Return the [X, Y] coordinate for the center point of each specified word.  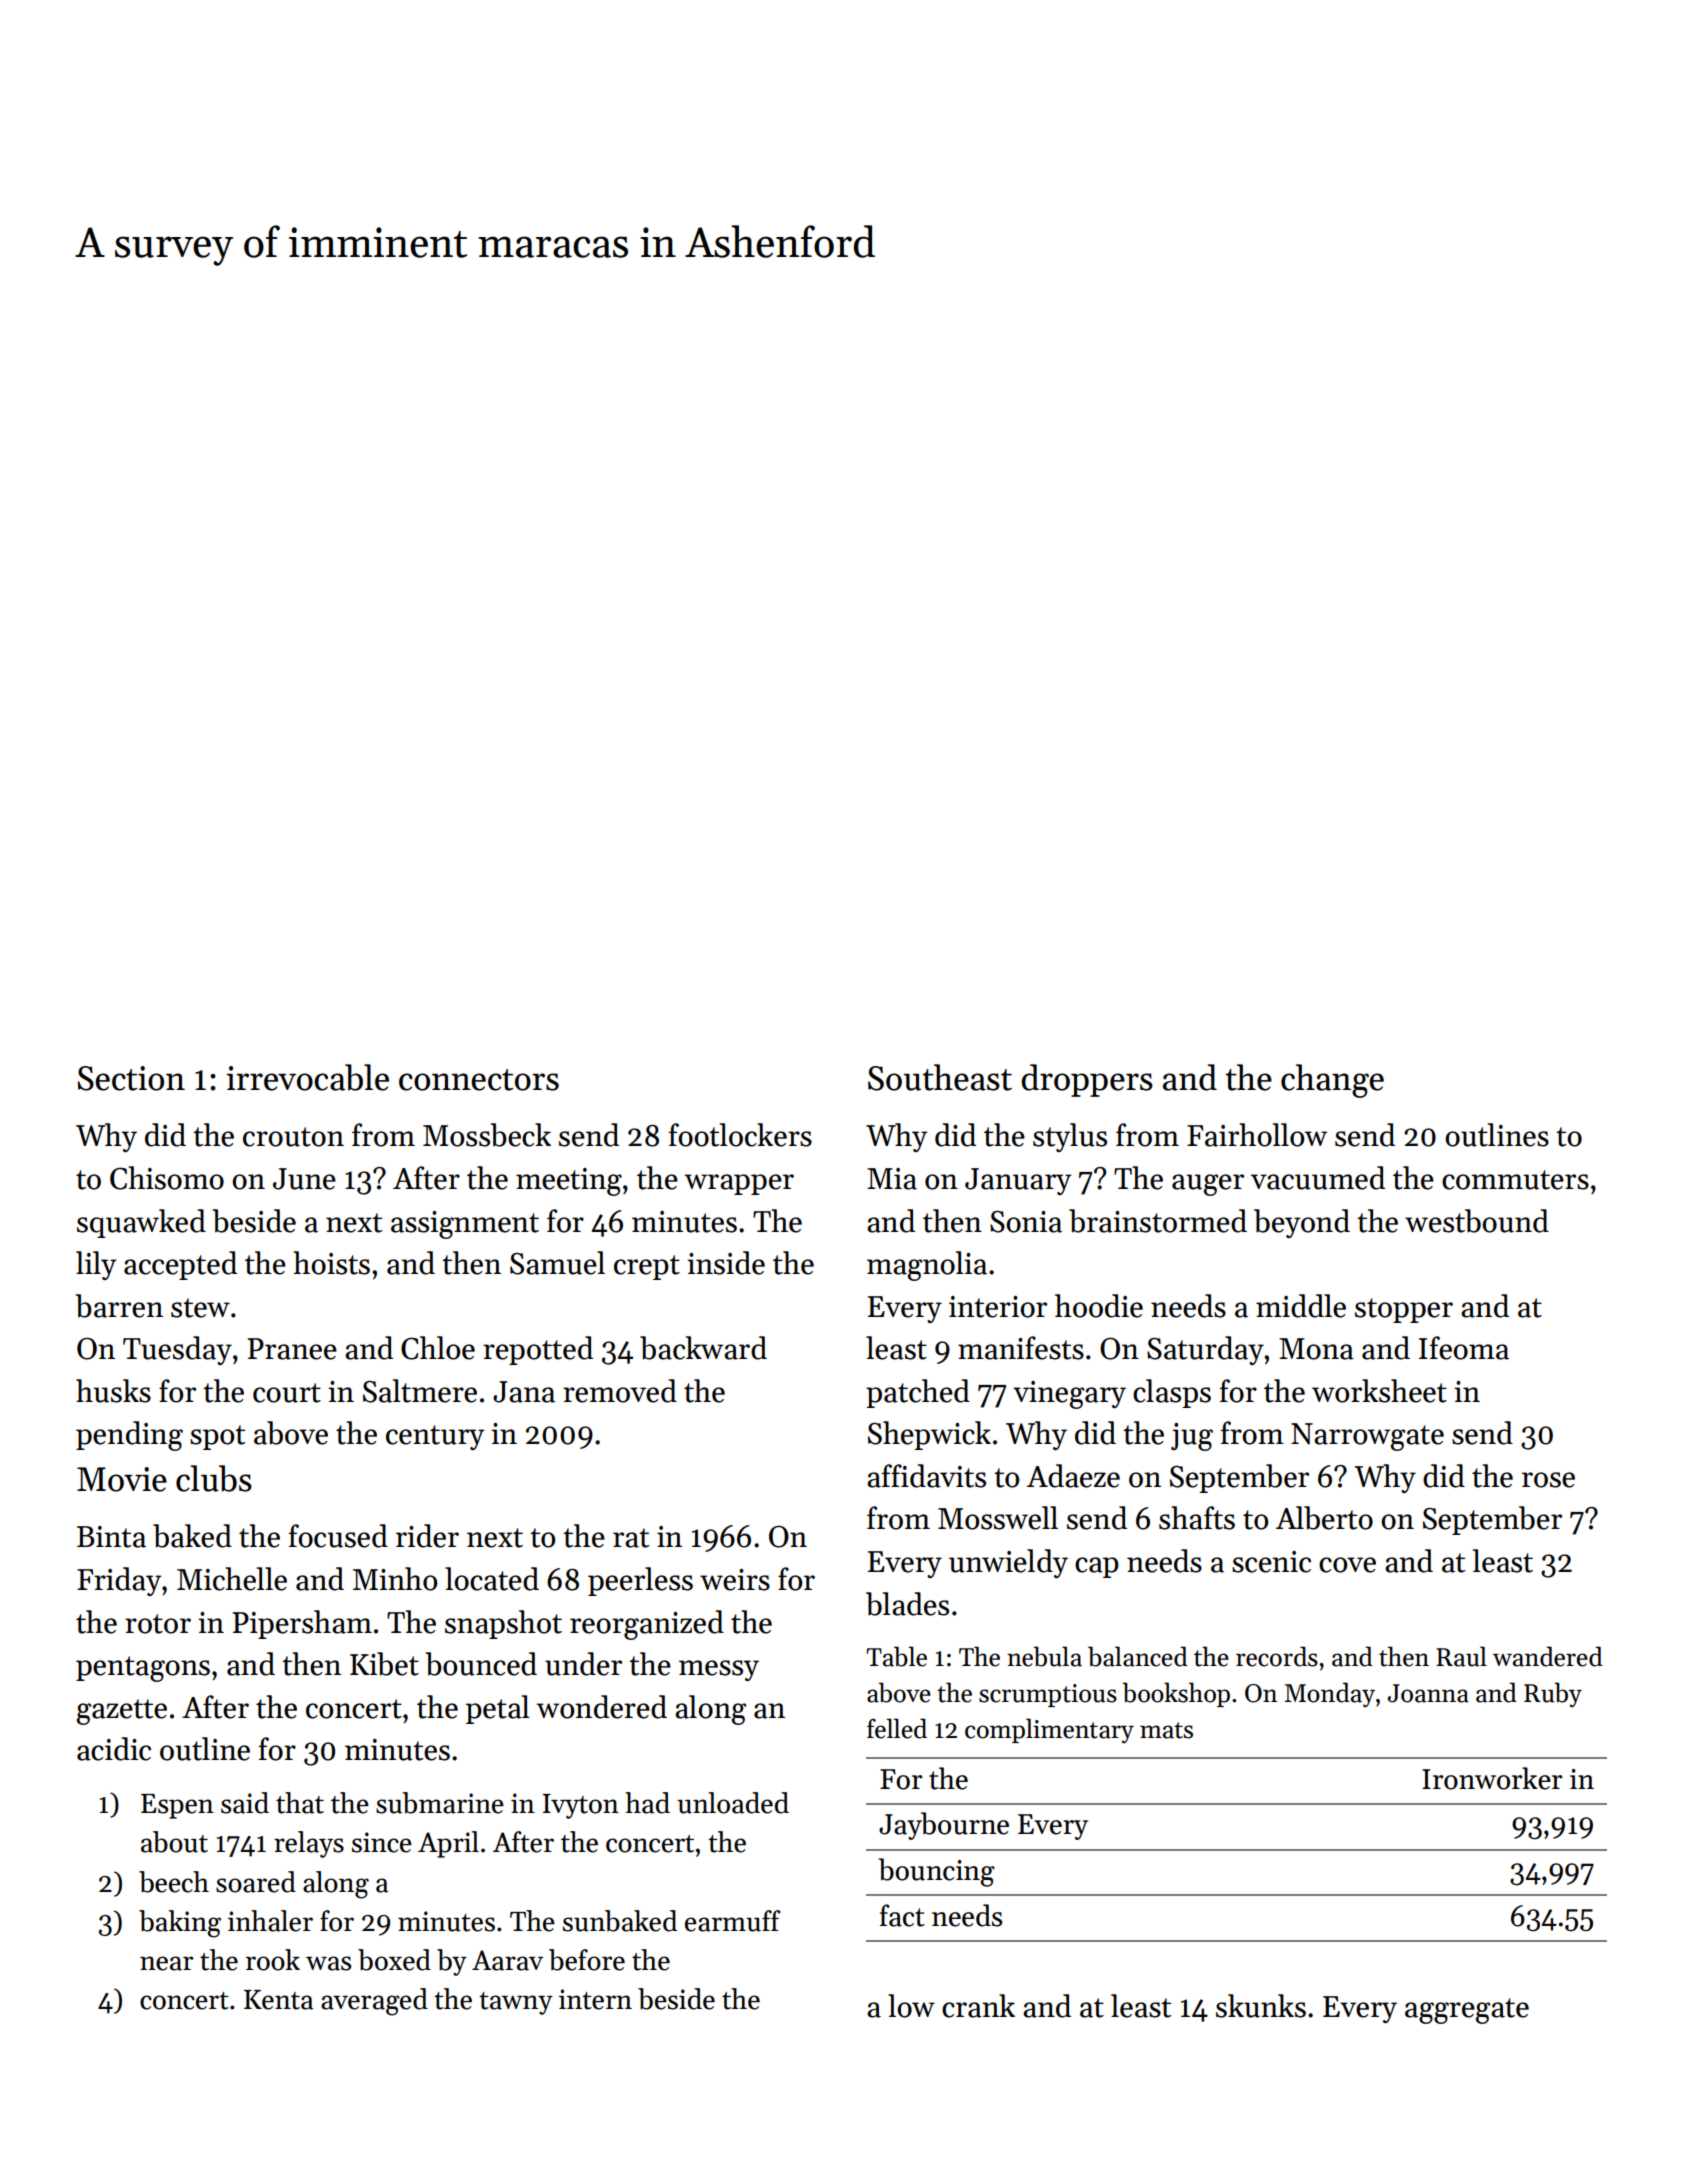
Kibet [384, 1664]
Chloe [438, 1348]
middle [1301, 1306]
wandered [1548, 1656]
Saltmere [420, 1391]
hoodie [1099, 1306]
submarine [440, 1803]
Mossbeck [487, 1135]
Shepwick [929, 1435]
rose [1548, 1480]
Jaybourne [944, 1826]
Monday [1330, 1695]
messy [719, 1670]
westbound [1477, 1221]
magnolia [927, 1266]
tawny [516, 2003]
